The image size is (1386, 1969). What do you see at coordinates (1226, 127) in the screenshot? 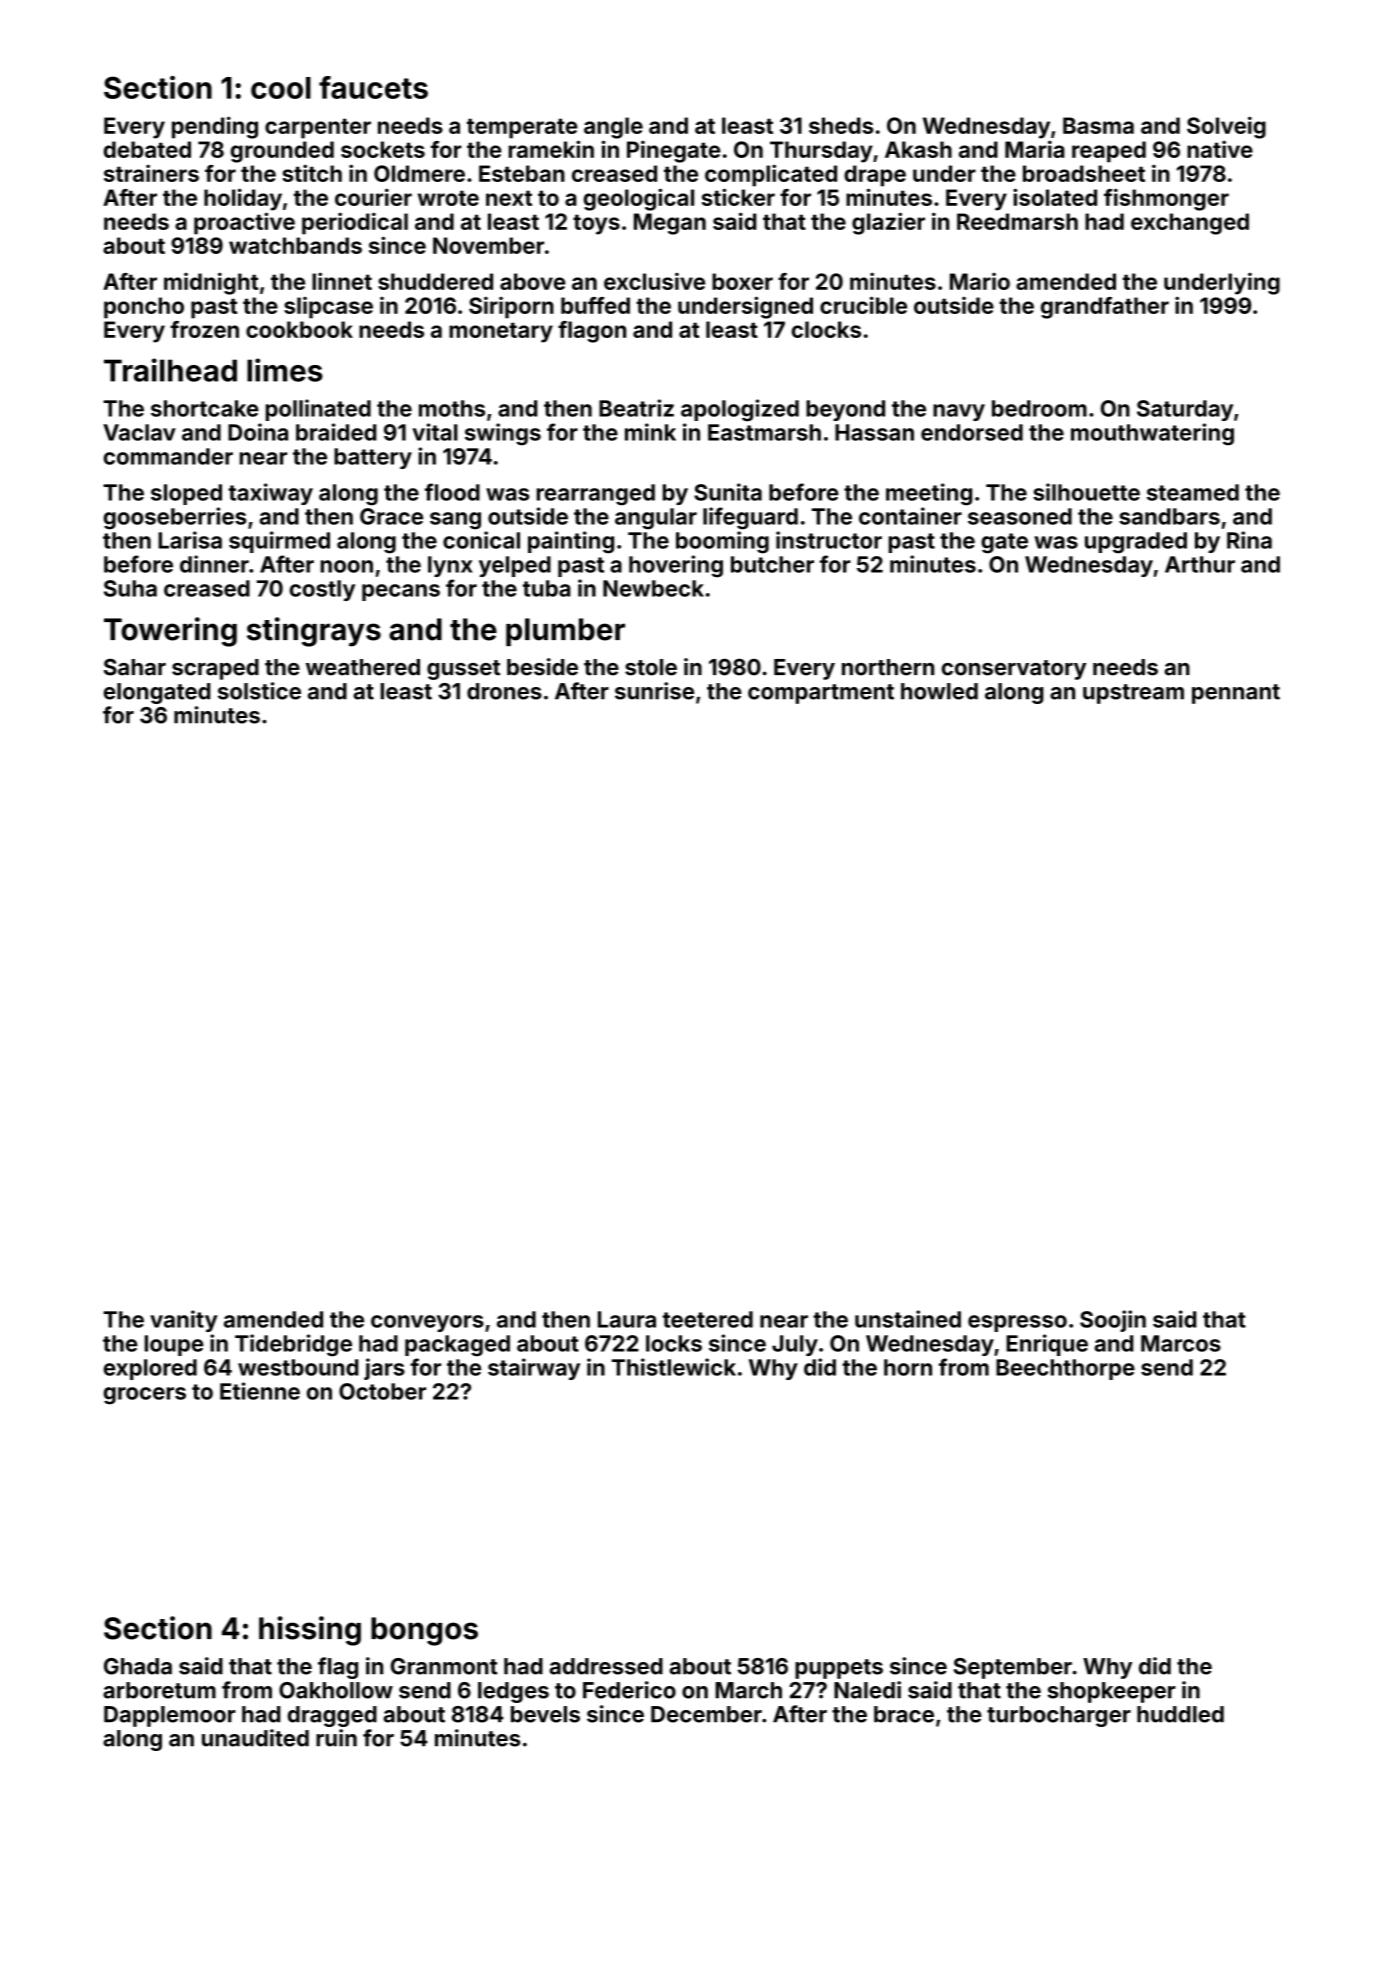
I see `Solveig` at bounding box center [1226, 127].
